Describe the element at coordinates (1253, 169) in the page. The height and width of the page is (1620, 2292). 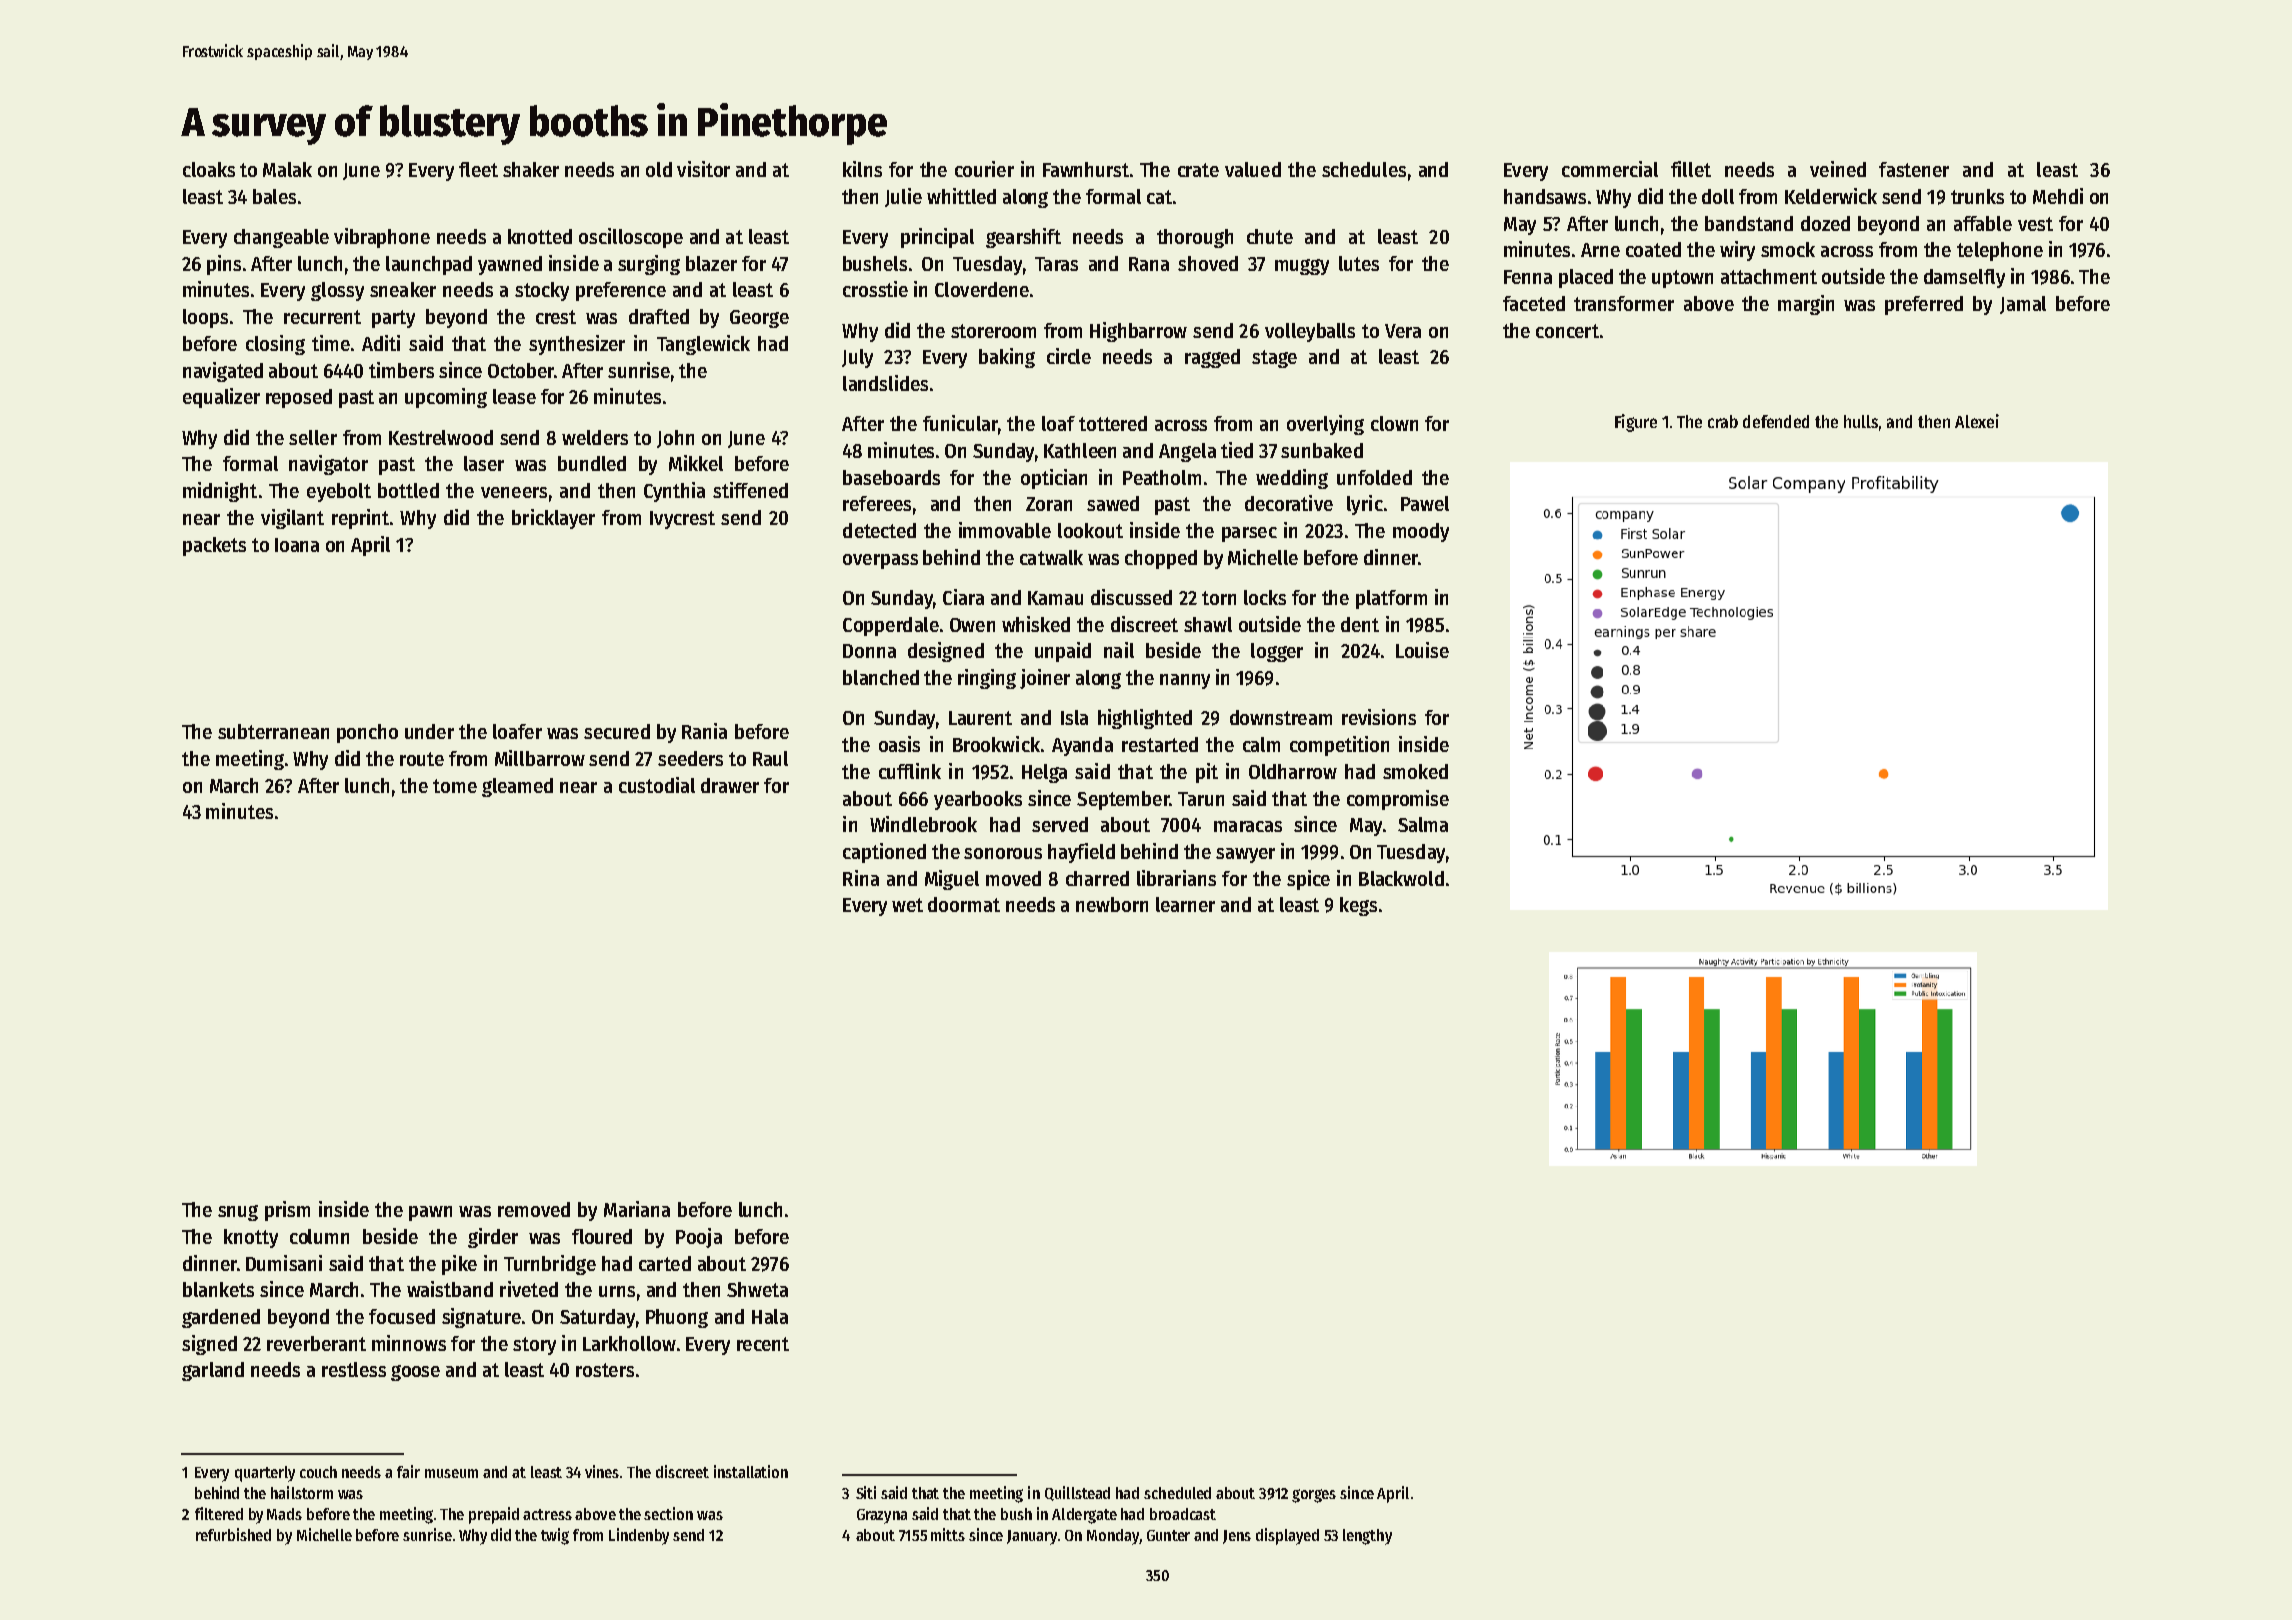
I see `valued` at that location.
